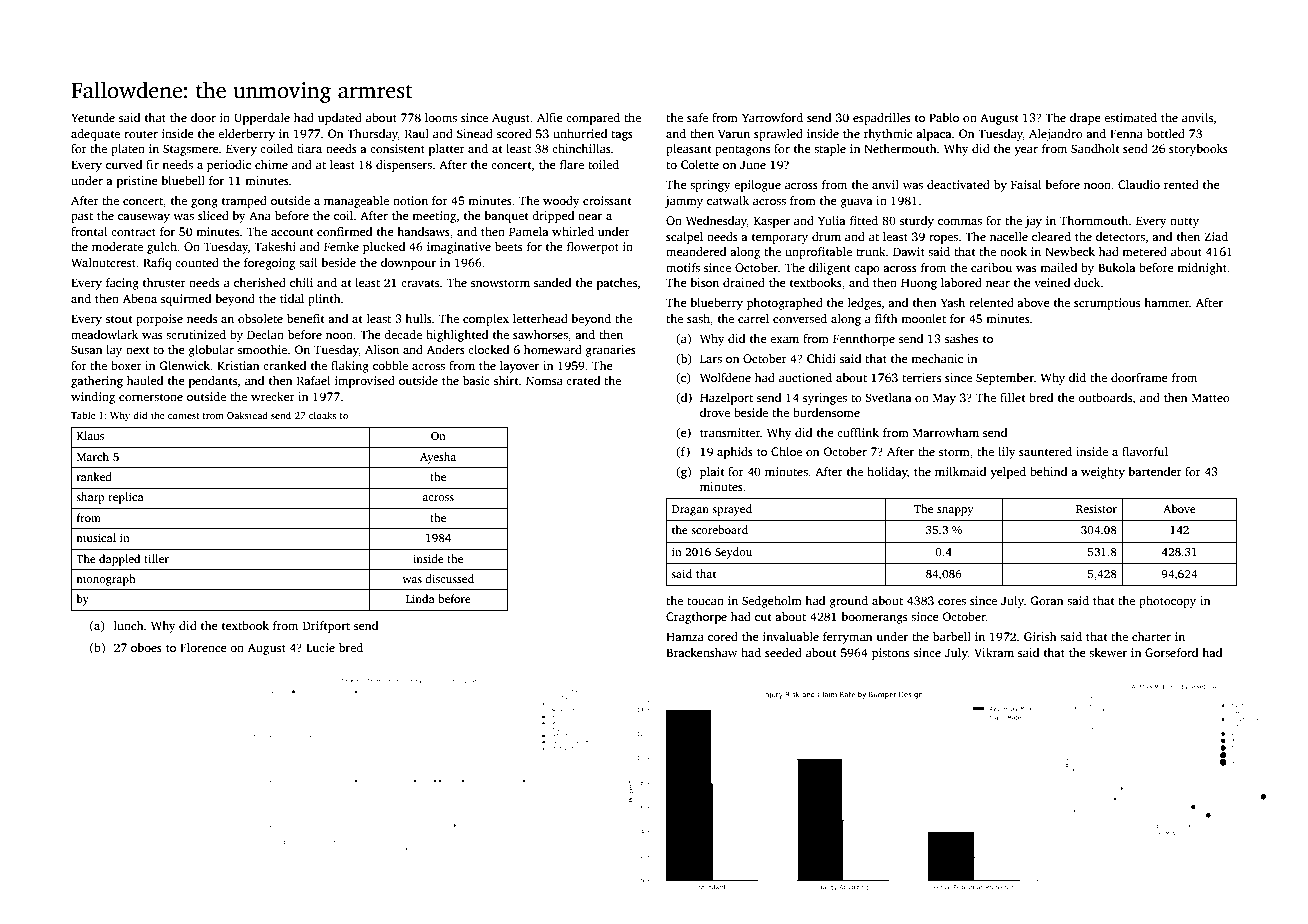  What do you see at coordinates (923, 318) in the screenshot?
I see `moonlet` at bounding box center [923, 318].
